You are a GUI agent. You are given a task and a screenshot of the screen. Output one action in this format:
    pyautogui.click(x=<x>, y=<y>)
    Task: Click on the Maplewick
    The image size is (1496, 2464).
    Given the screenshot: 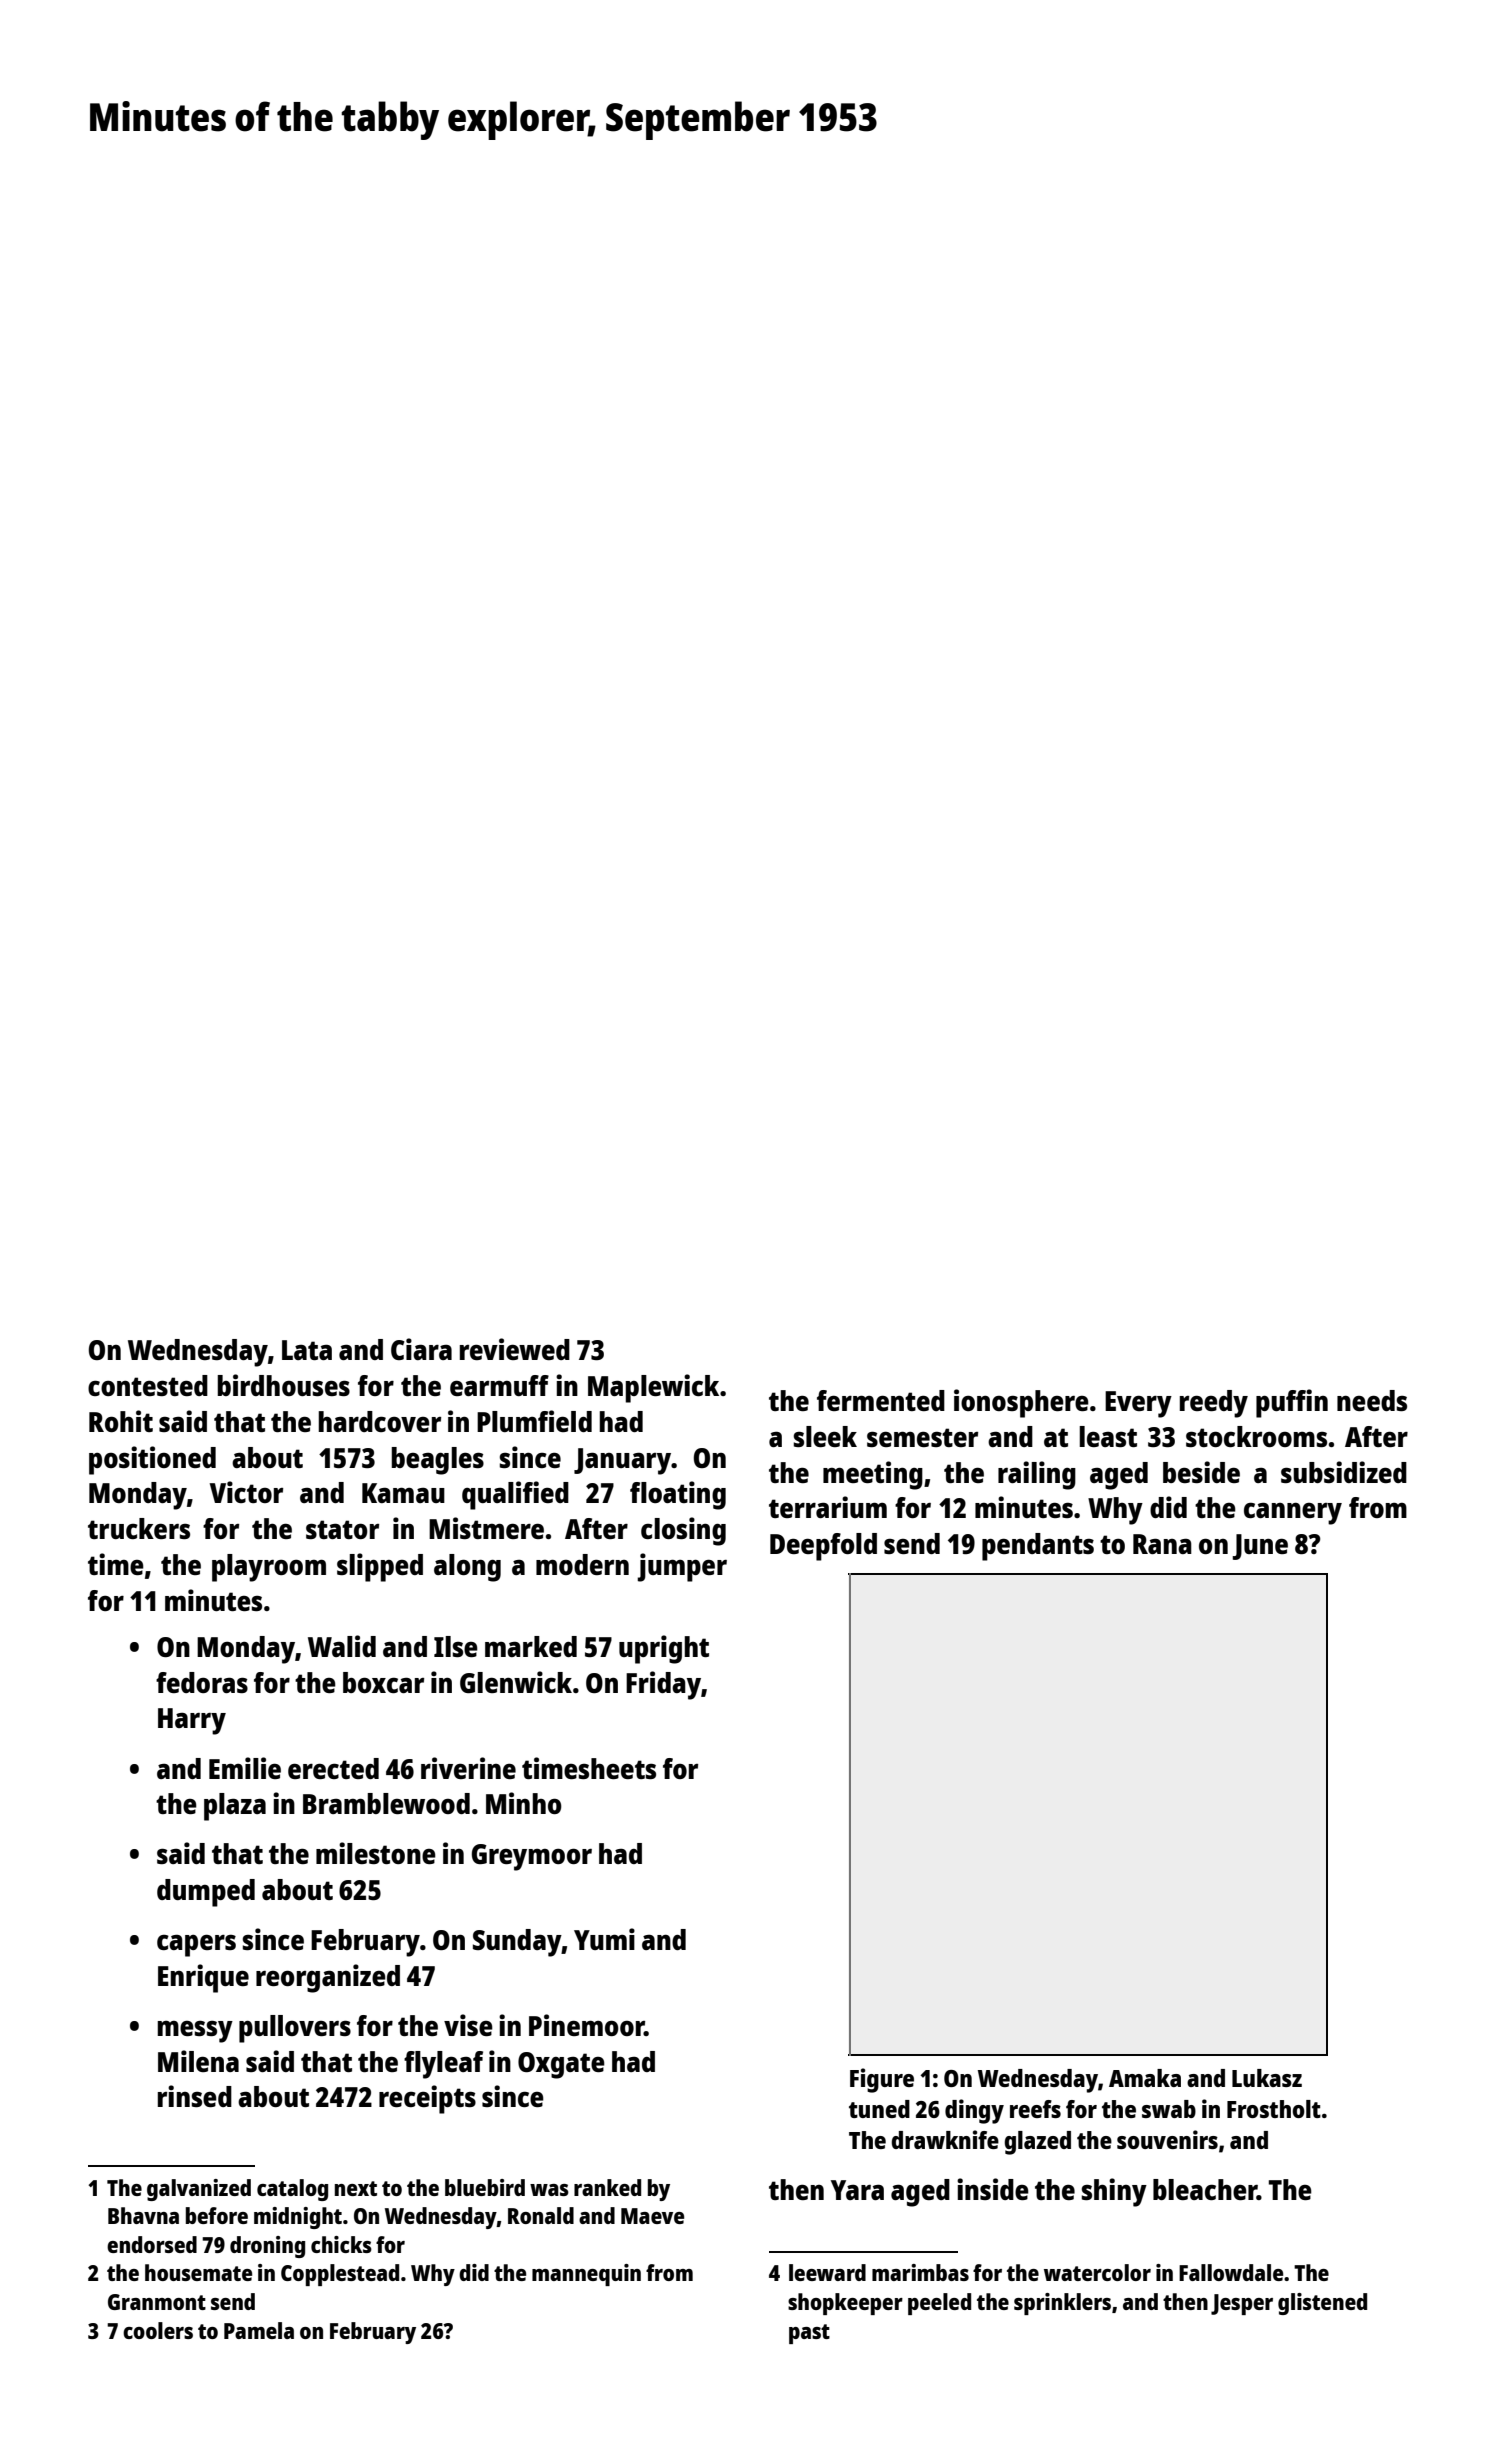 What is the action you would take?
    pyautogui.click(x=653, y=1388)
